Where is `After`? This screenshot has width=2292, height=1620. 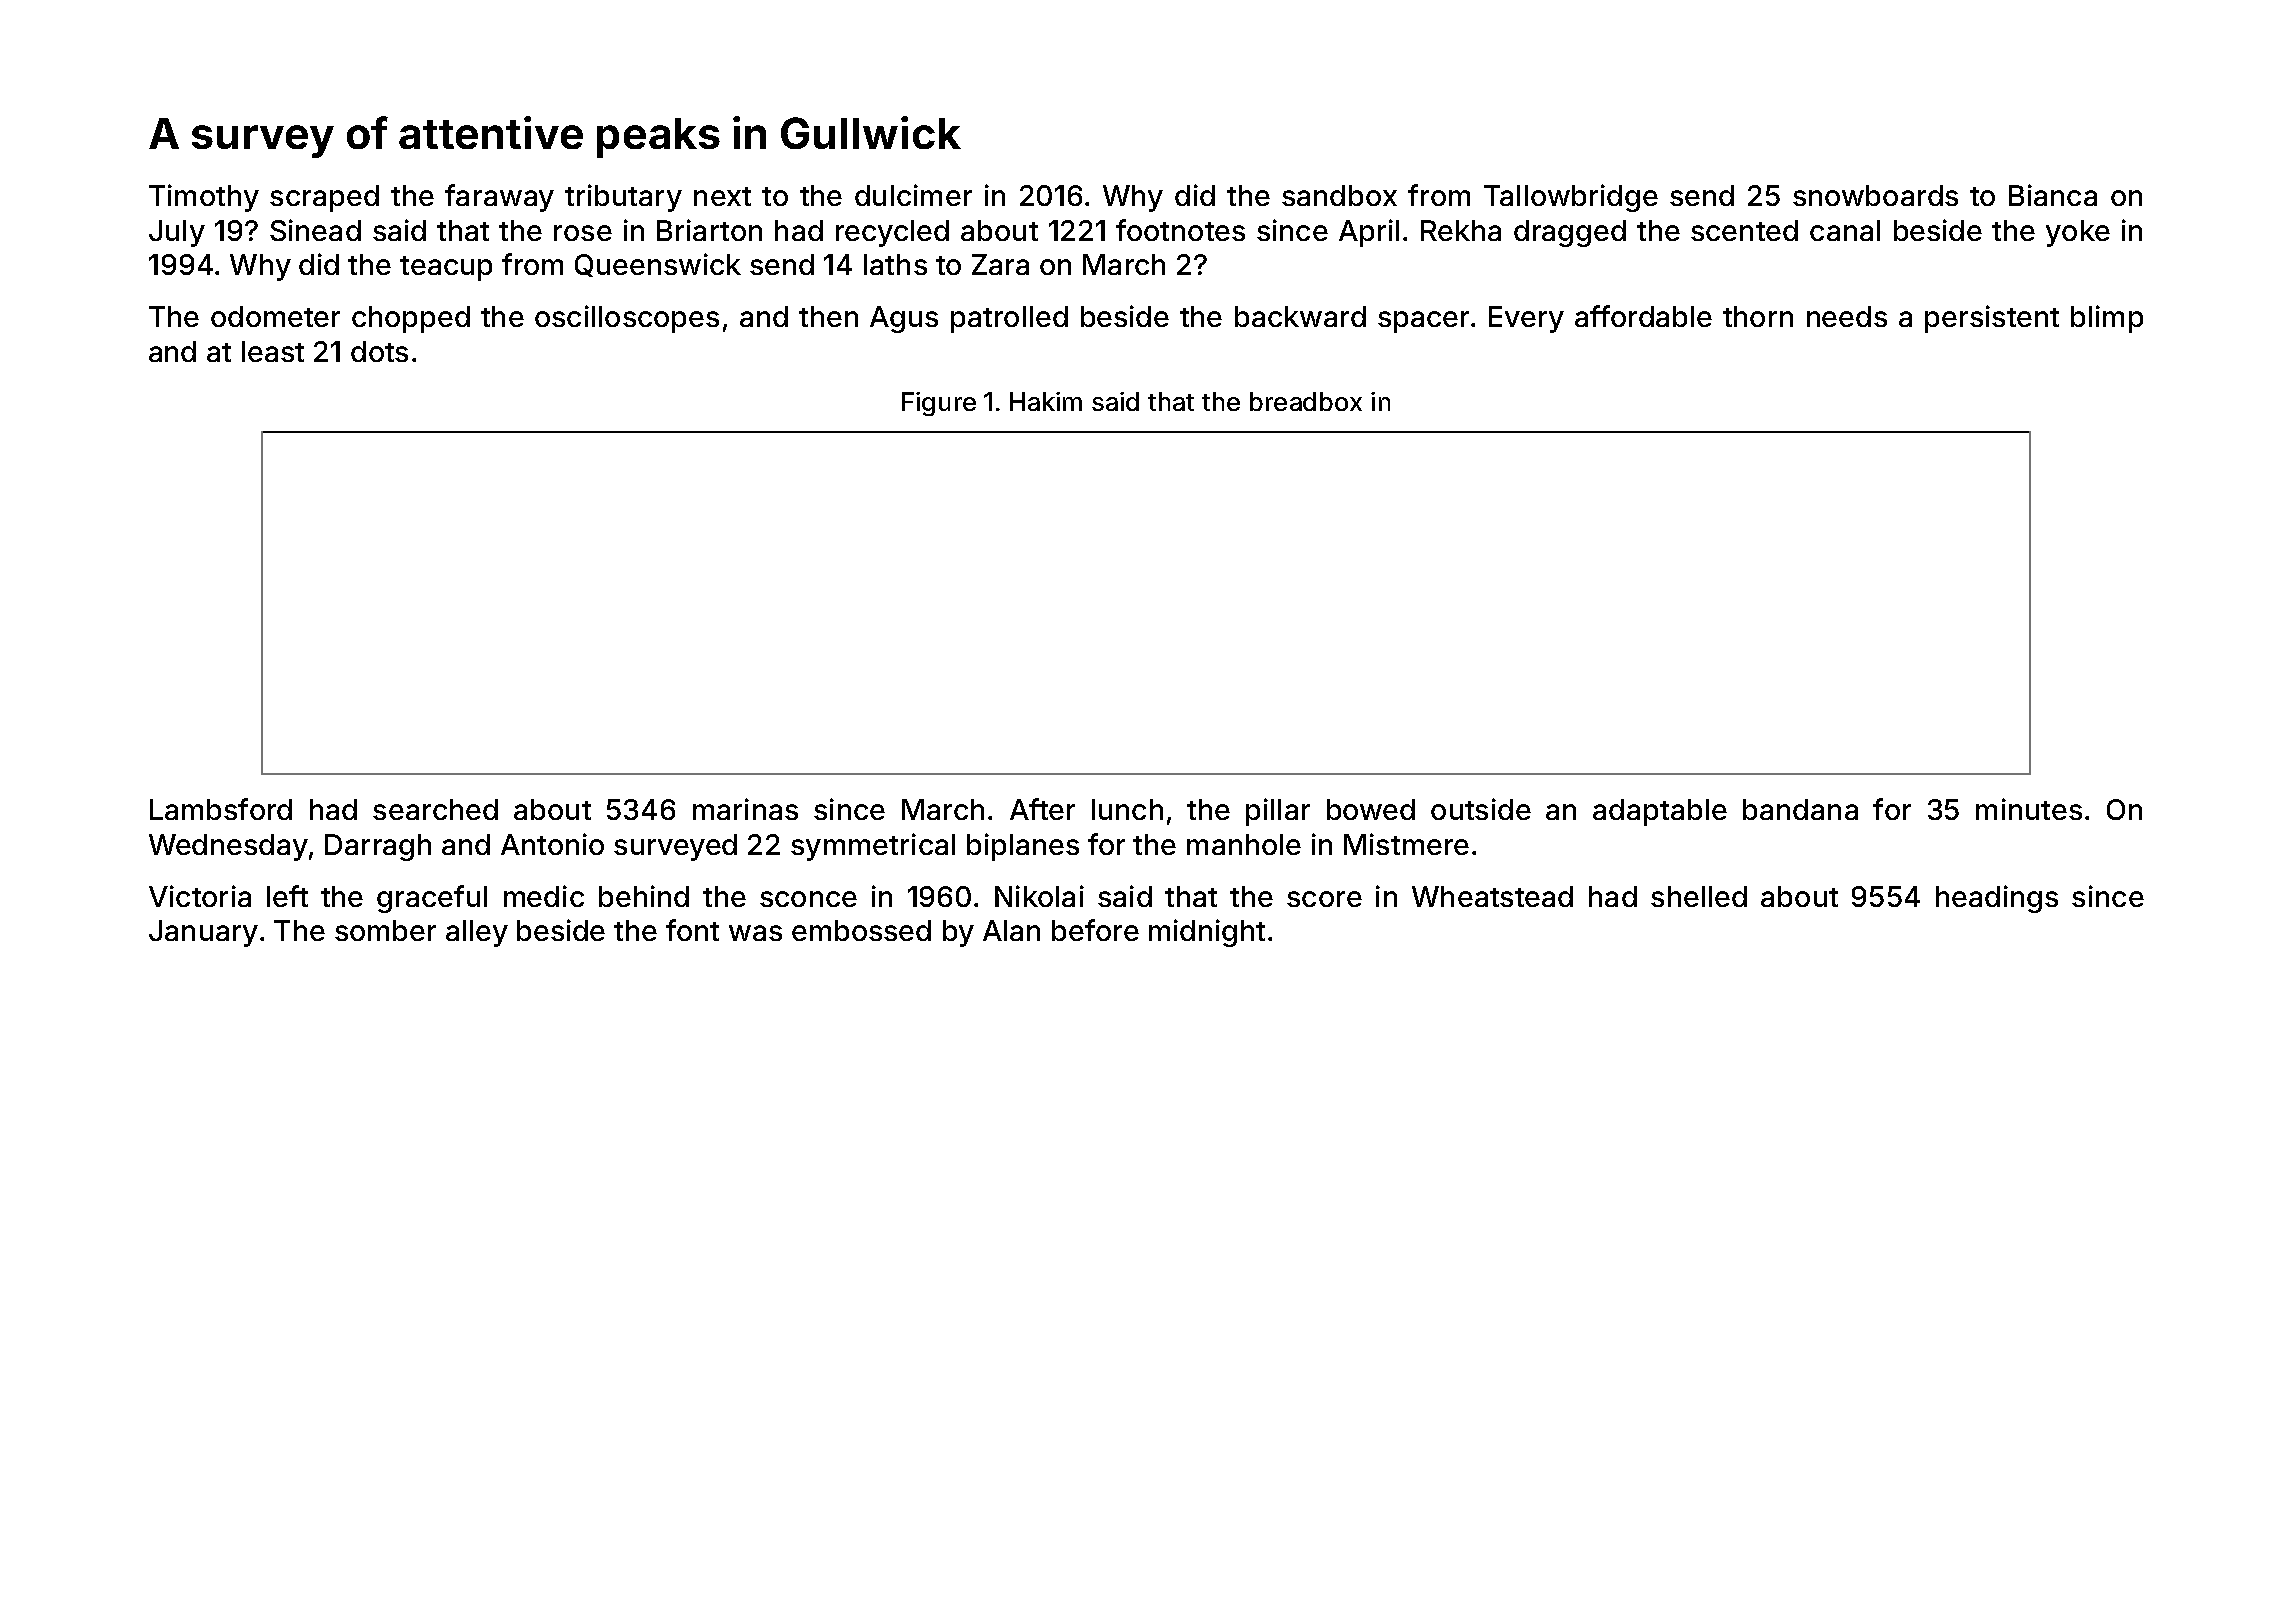 After is located at coordinates (1042, 809).
